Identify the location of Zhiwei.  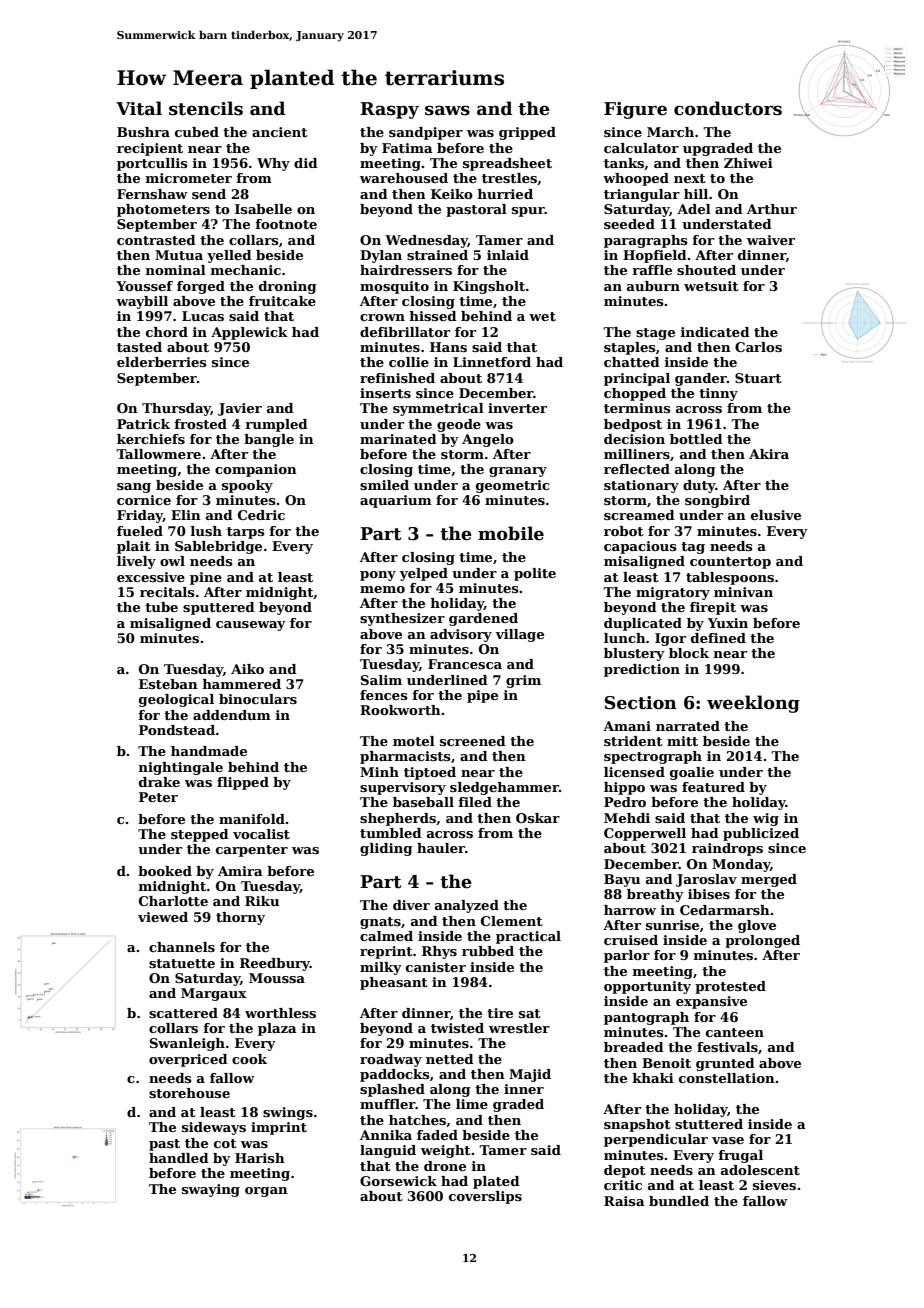
(748, 163).
